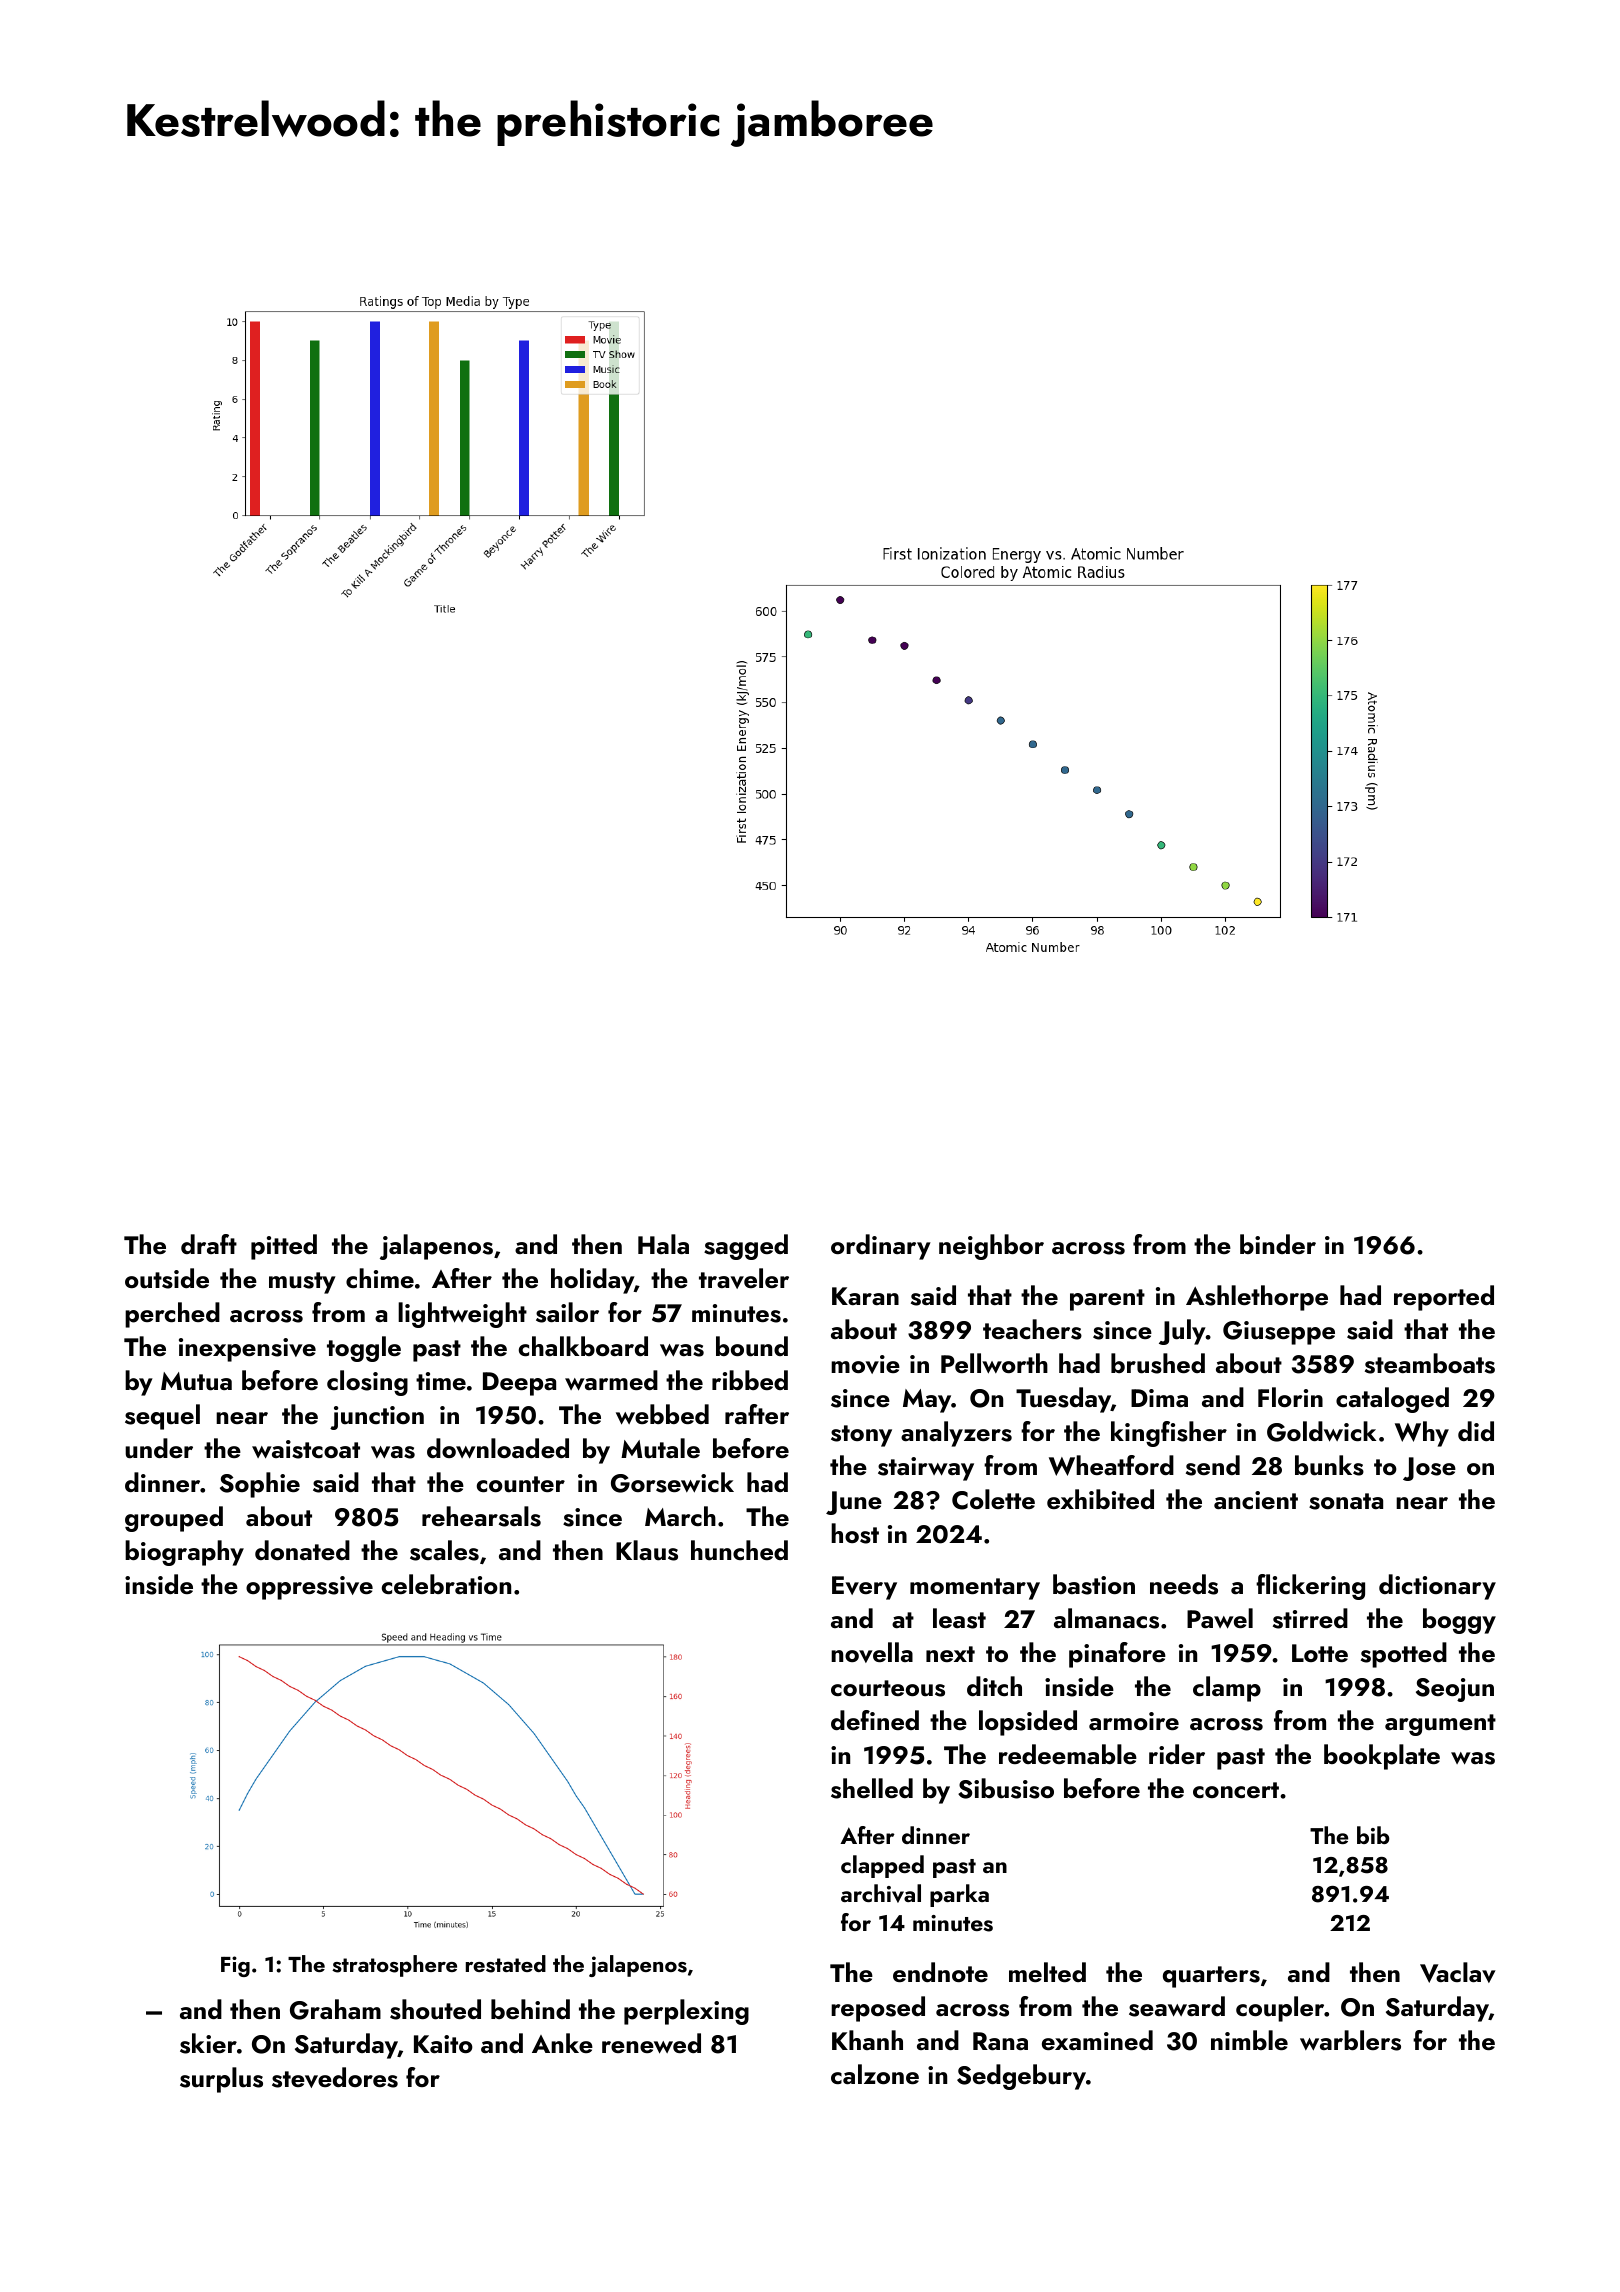  What do you see at coordinates (872, 1788) in the document?
I see `shelled` at bounding box center [872, 1788].
